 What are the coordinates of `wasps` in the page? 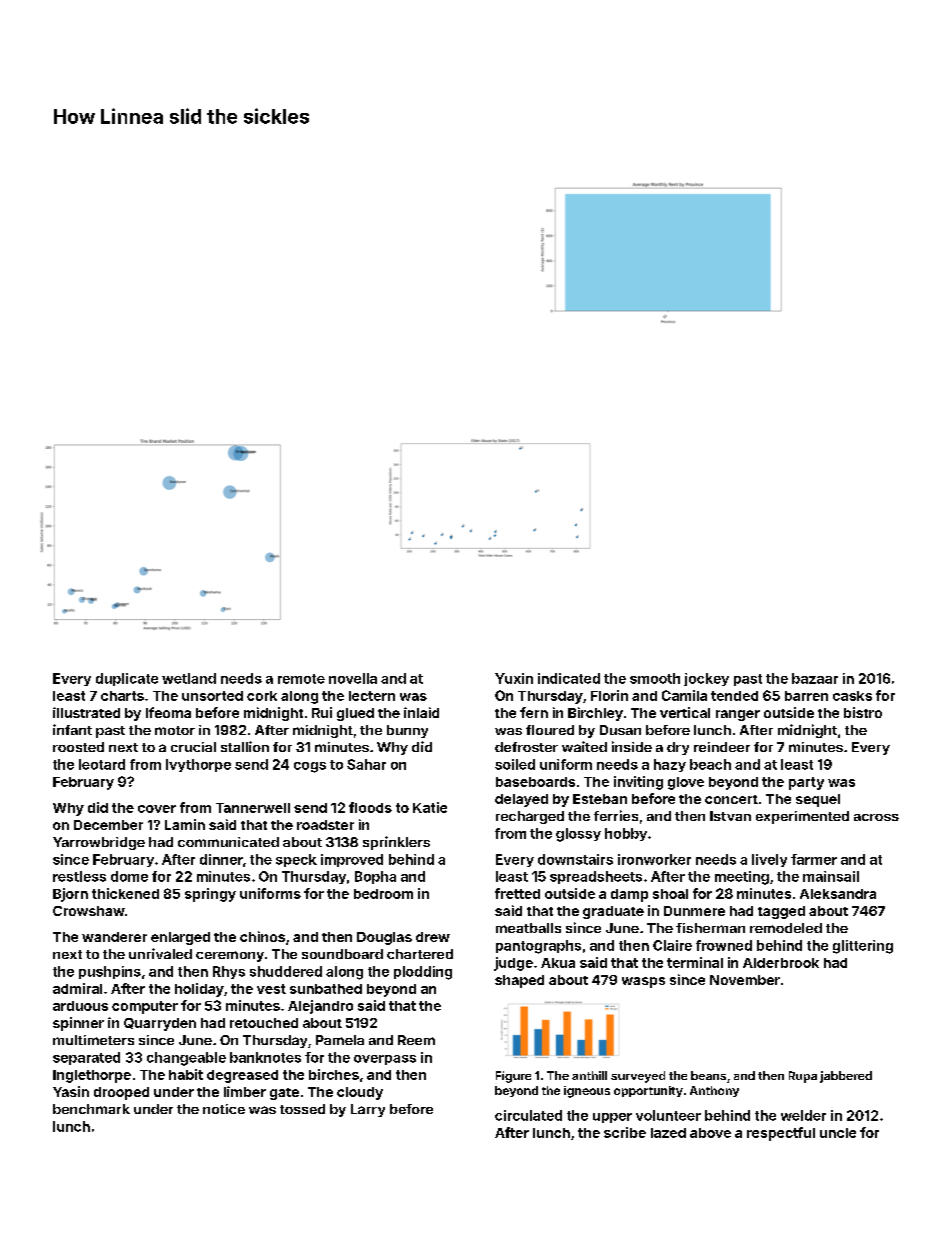 It's located at (643, 982).
